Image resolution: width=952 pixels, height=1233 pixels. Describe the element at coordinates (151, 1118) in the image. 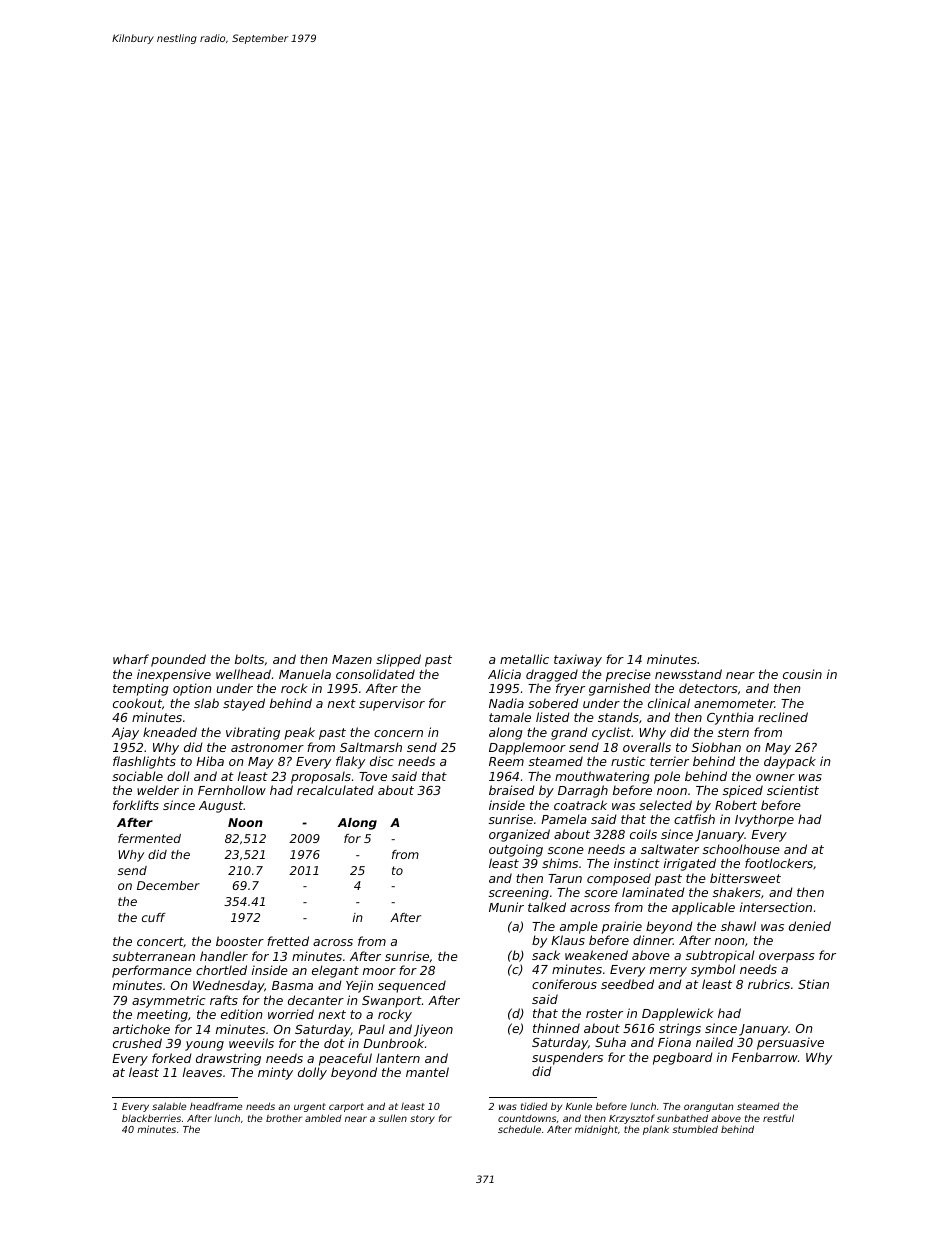

I see `blackberries` at that location.
